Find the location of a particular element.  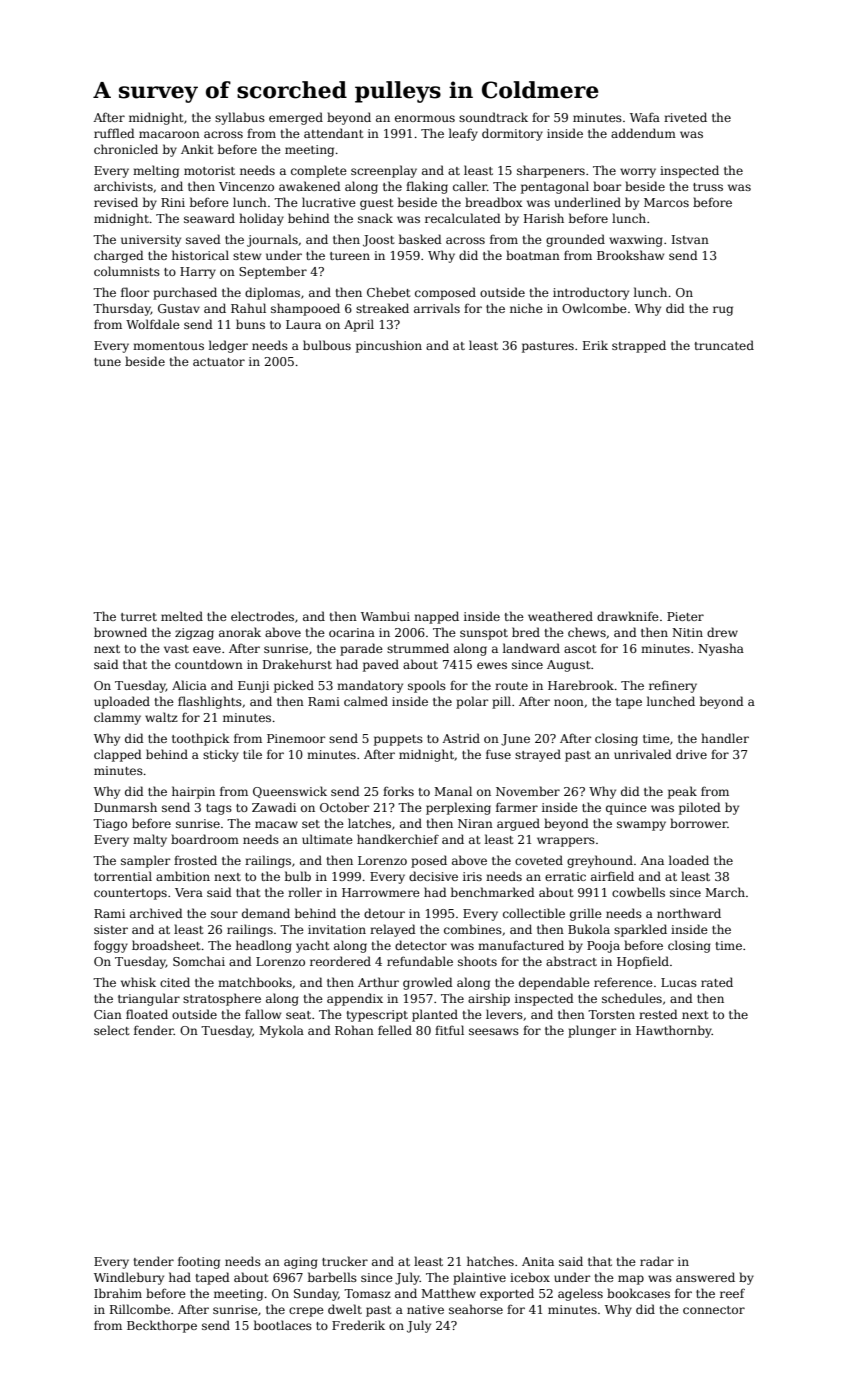

actuator is located at coordinates (219, 362).
